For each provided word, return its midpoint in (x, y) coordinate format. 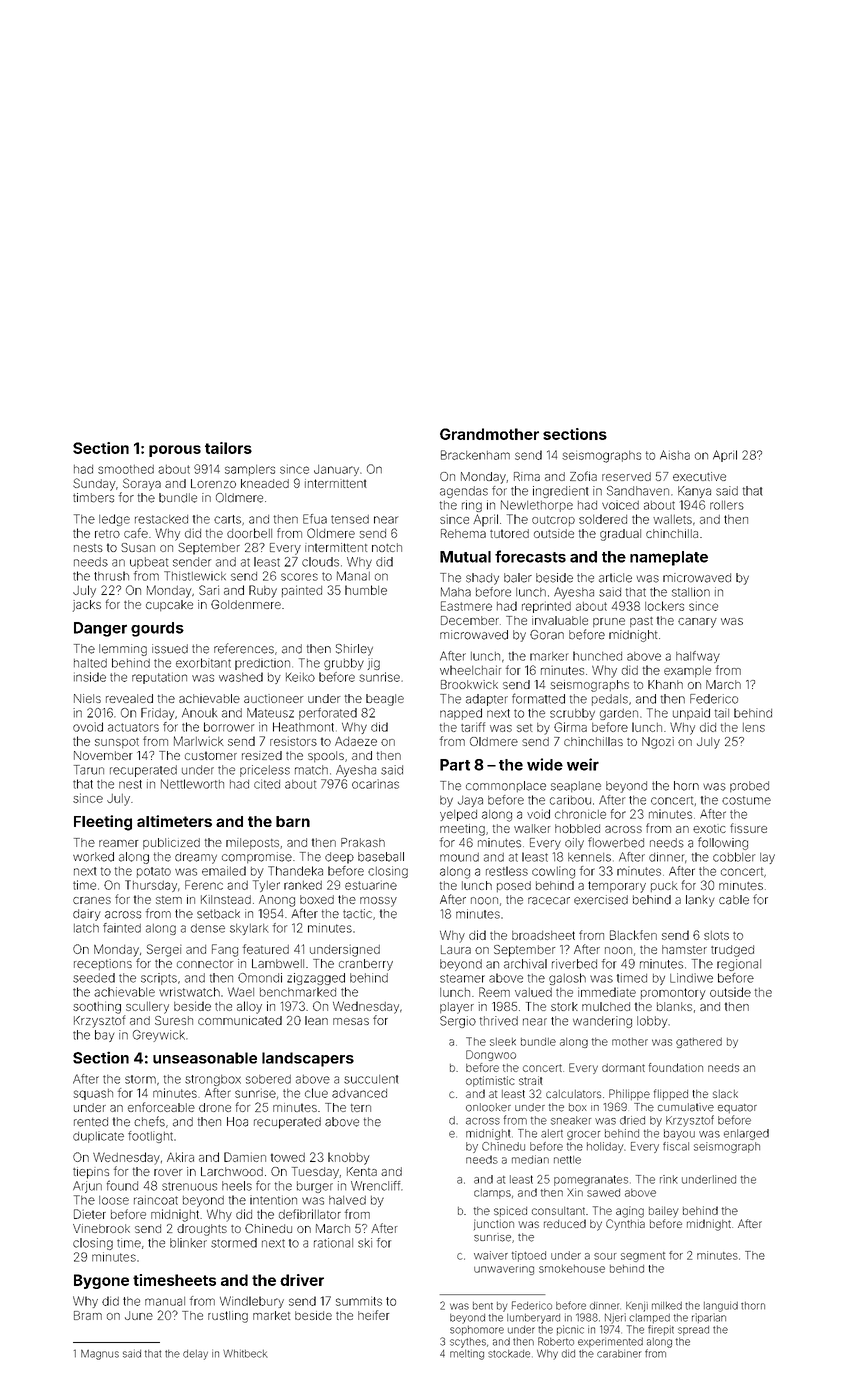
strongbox (213, 1080)
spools (326, 756)
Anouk (199, 713)
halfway (698, 657)
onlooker (488, 1107)
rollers (727, 505)
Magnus (100, 1355)
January (336, 470)
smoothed (126, 469)
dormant (623, 1068)
